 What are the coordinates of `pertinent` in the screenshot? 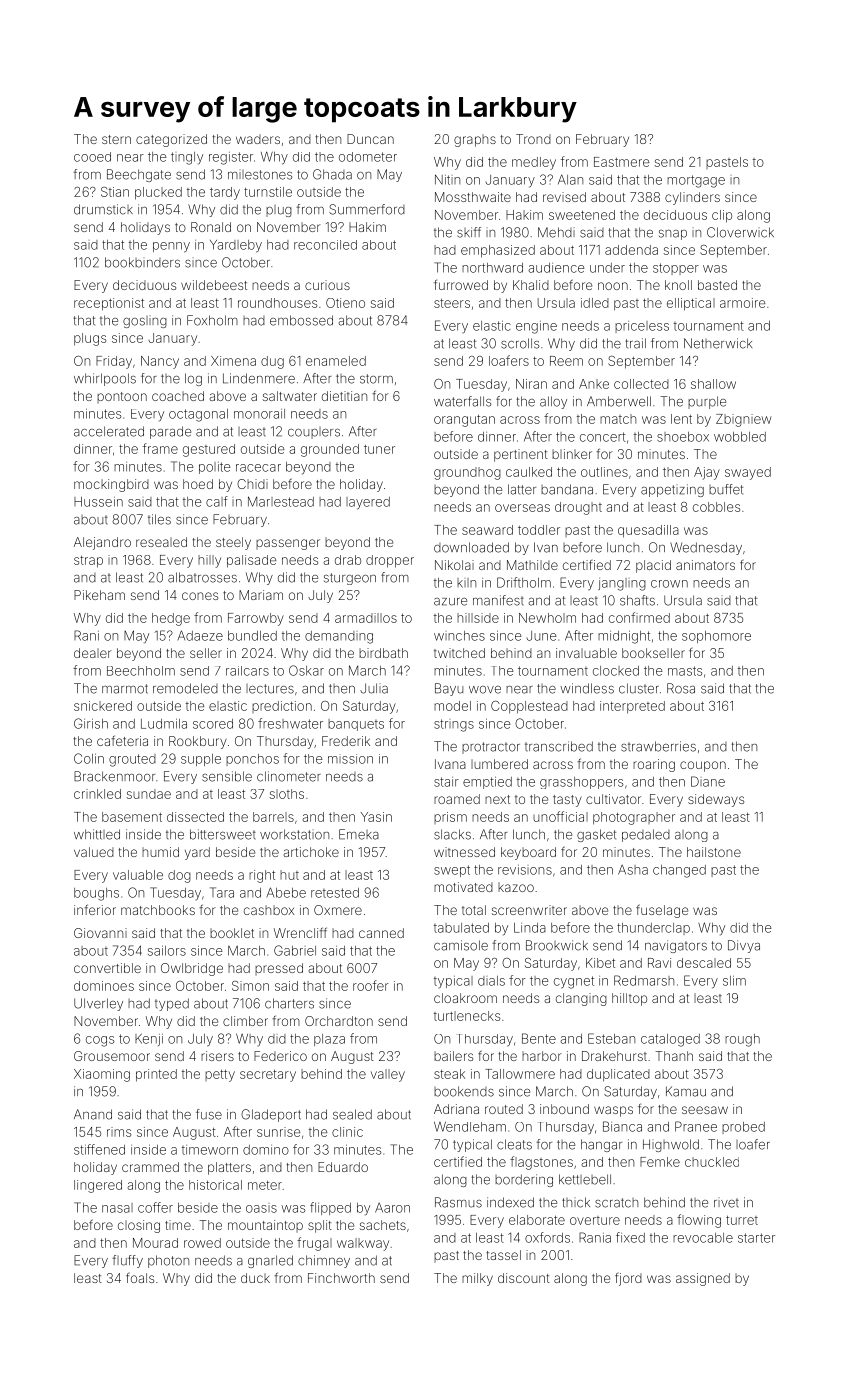 It's located at (521, 455).
